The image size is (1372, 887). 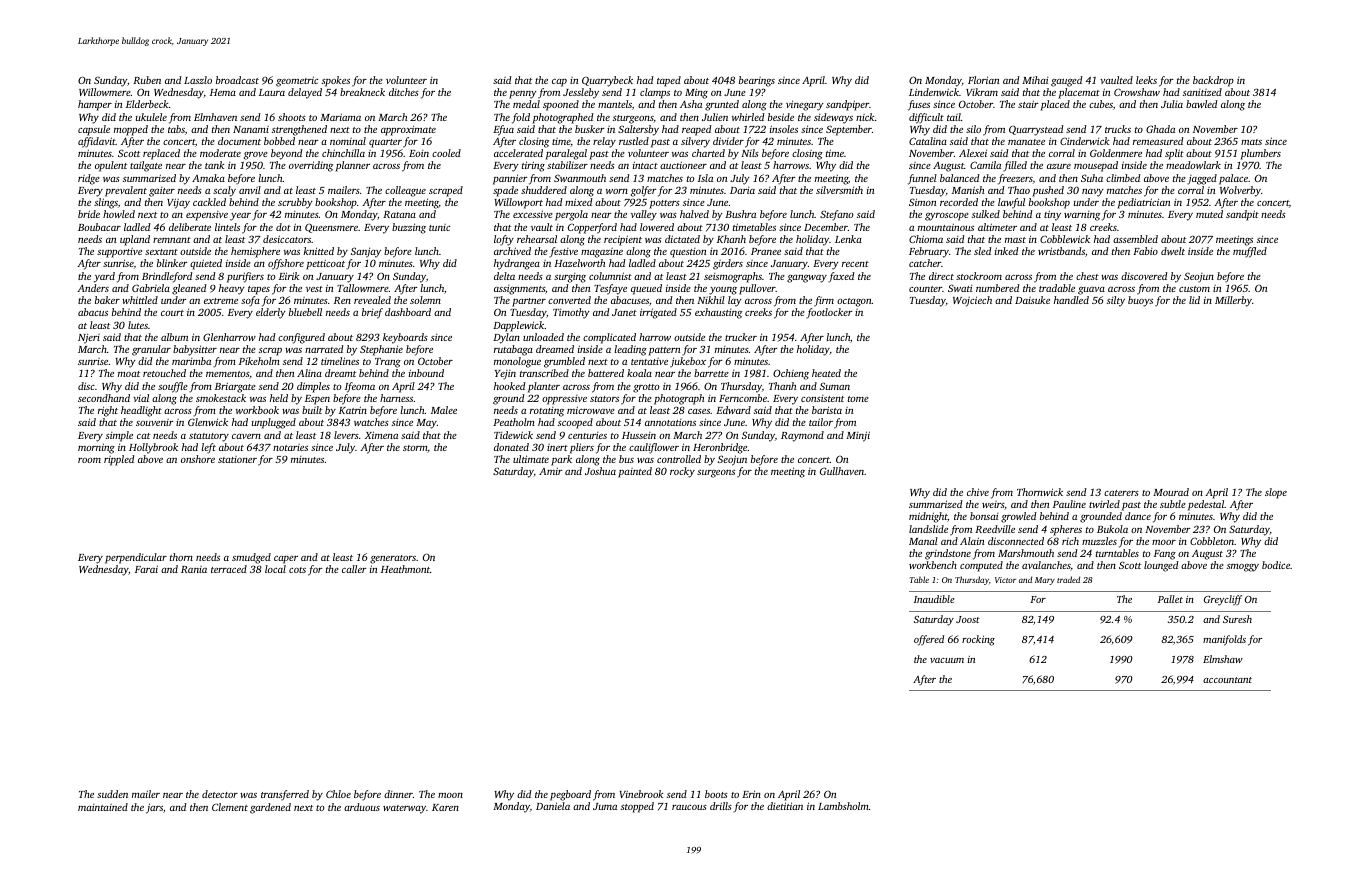 I want to click on caterers, so click(x=1121, y=493).
